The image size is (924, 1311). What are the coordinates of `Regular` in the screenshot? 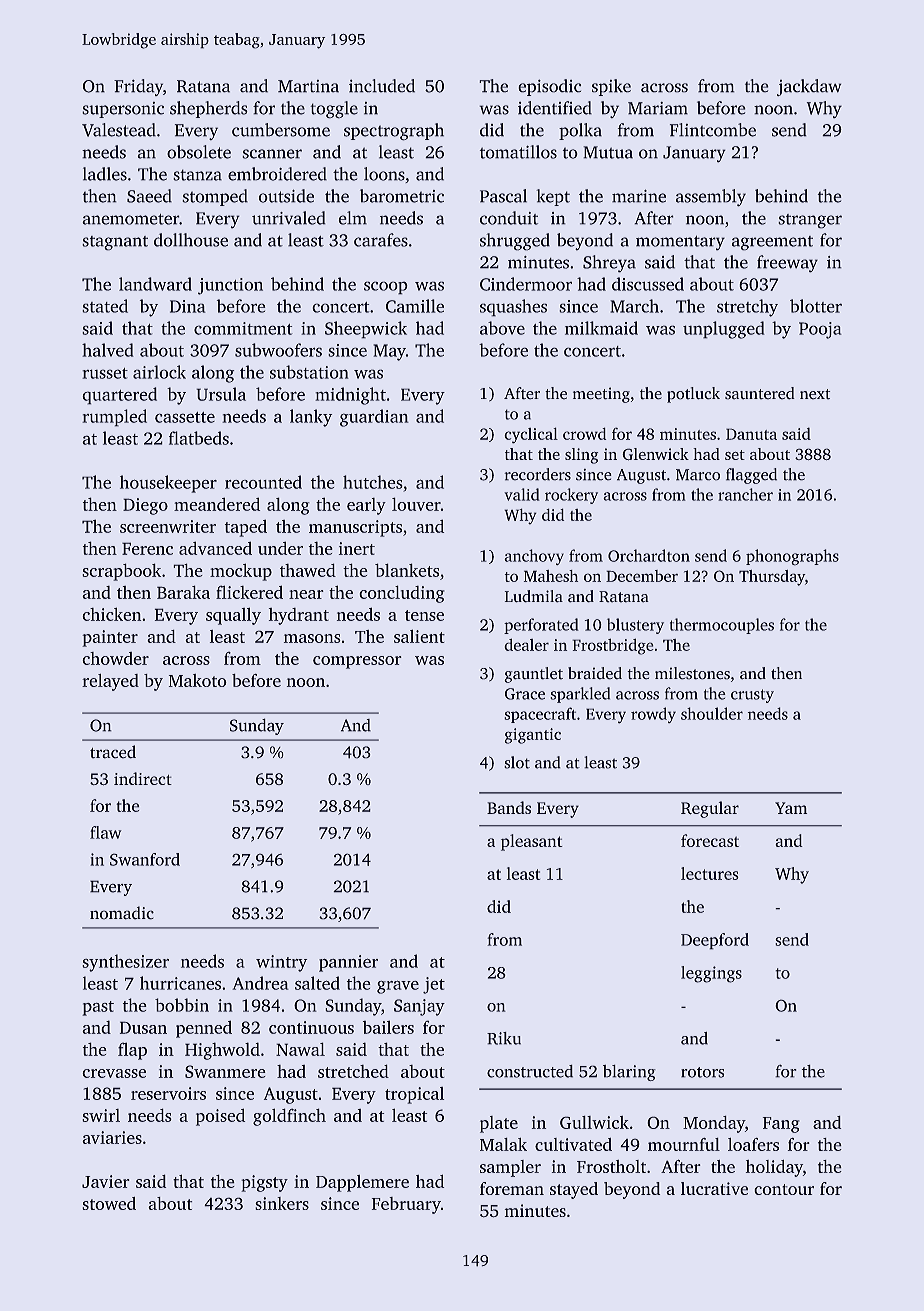 It's located at (710, 809).
